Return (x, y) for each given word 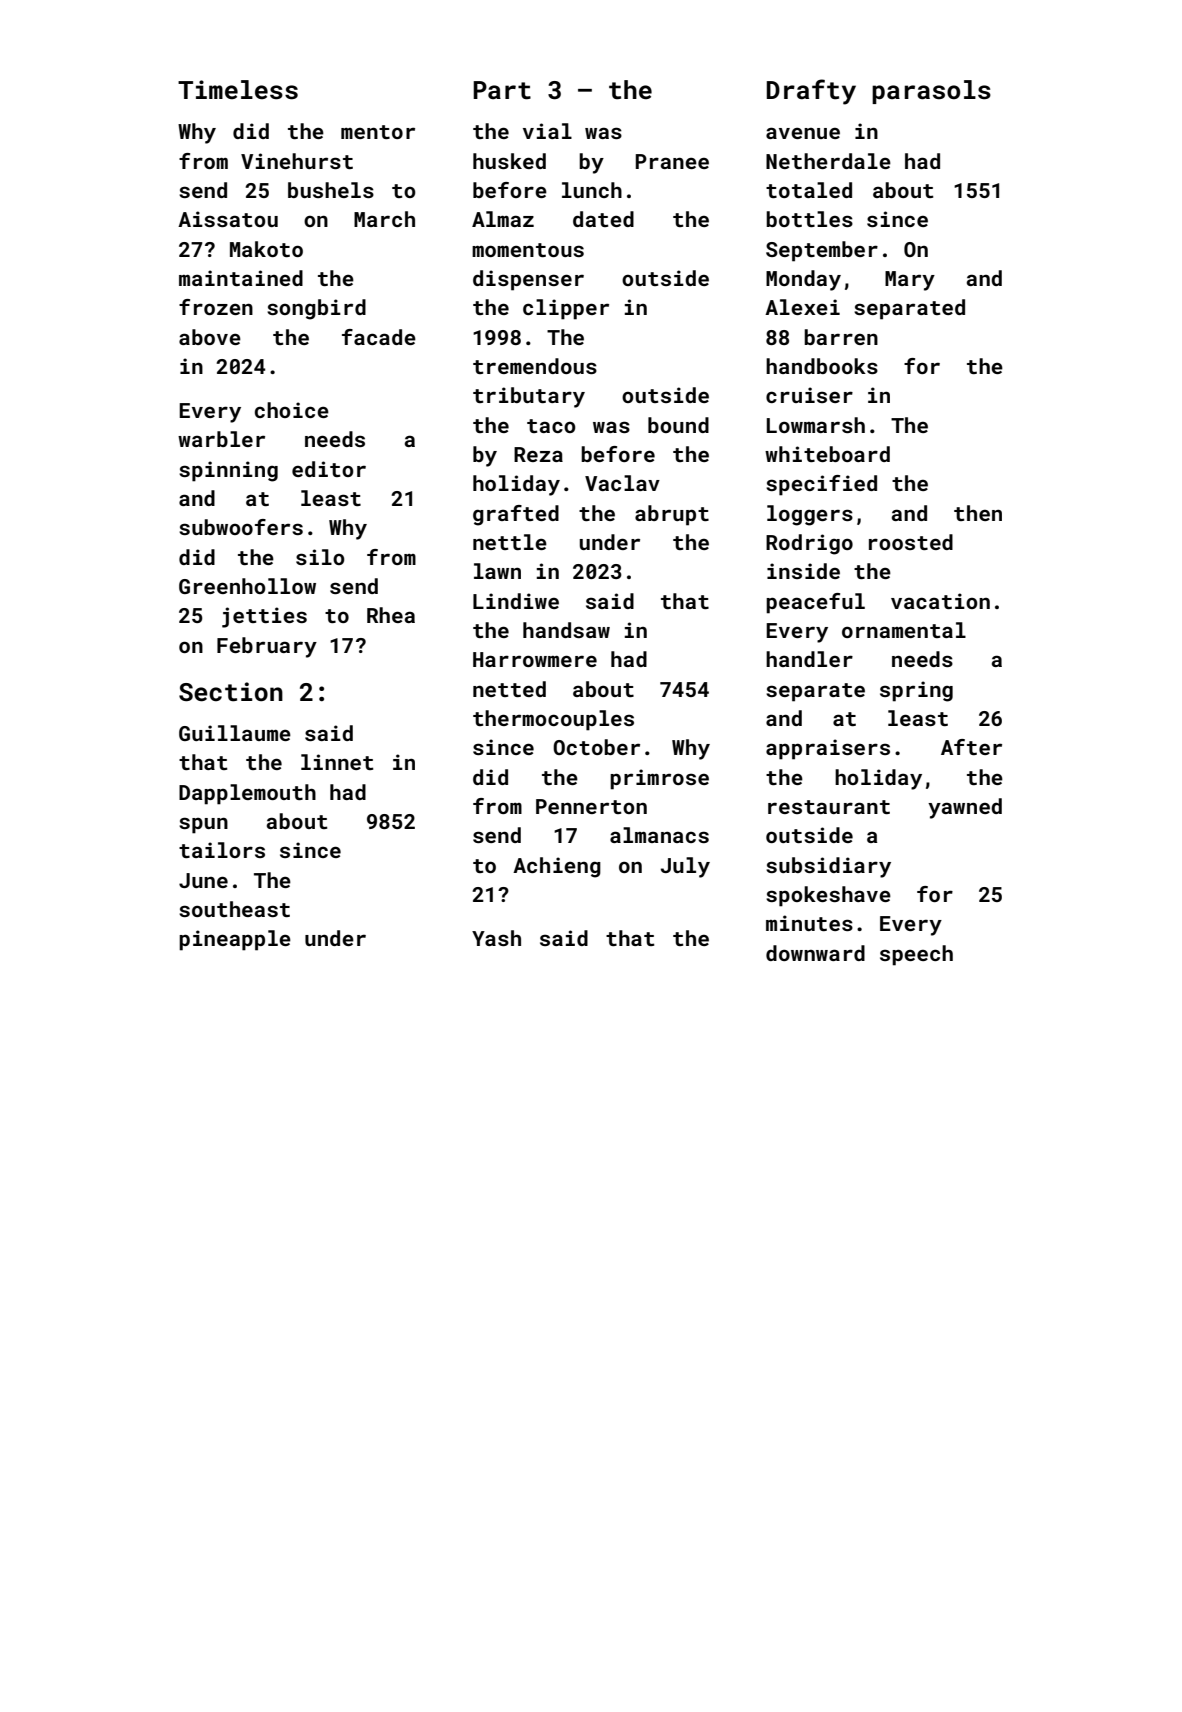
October (596, 747)
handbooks (822, 366)
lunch (592, 190)
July (685, 867)
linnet (337, 762)
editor (329, 469)
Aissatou (228, 219)
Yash (496, 938)
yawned (965, 808)
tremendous (535, 366)
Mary (910, 281)
